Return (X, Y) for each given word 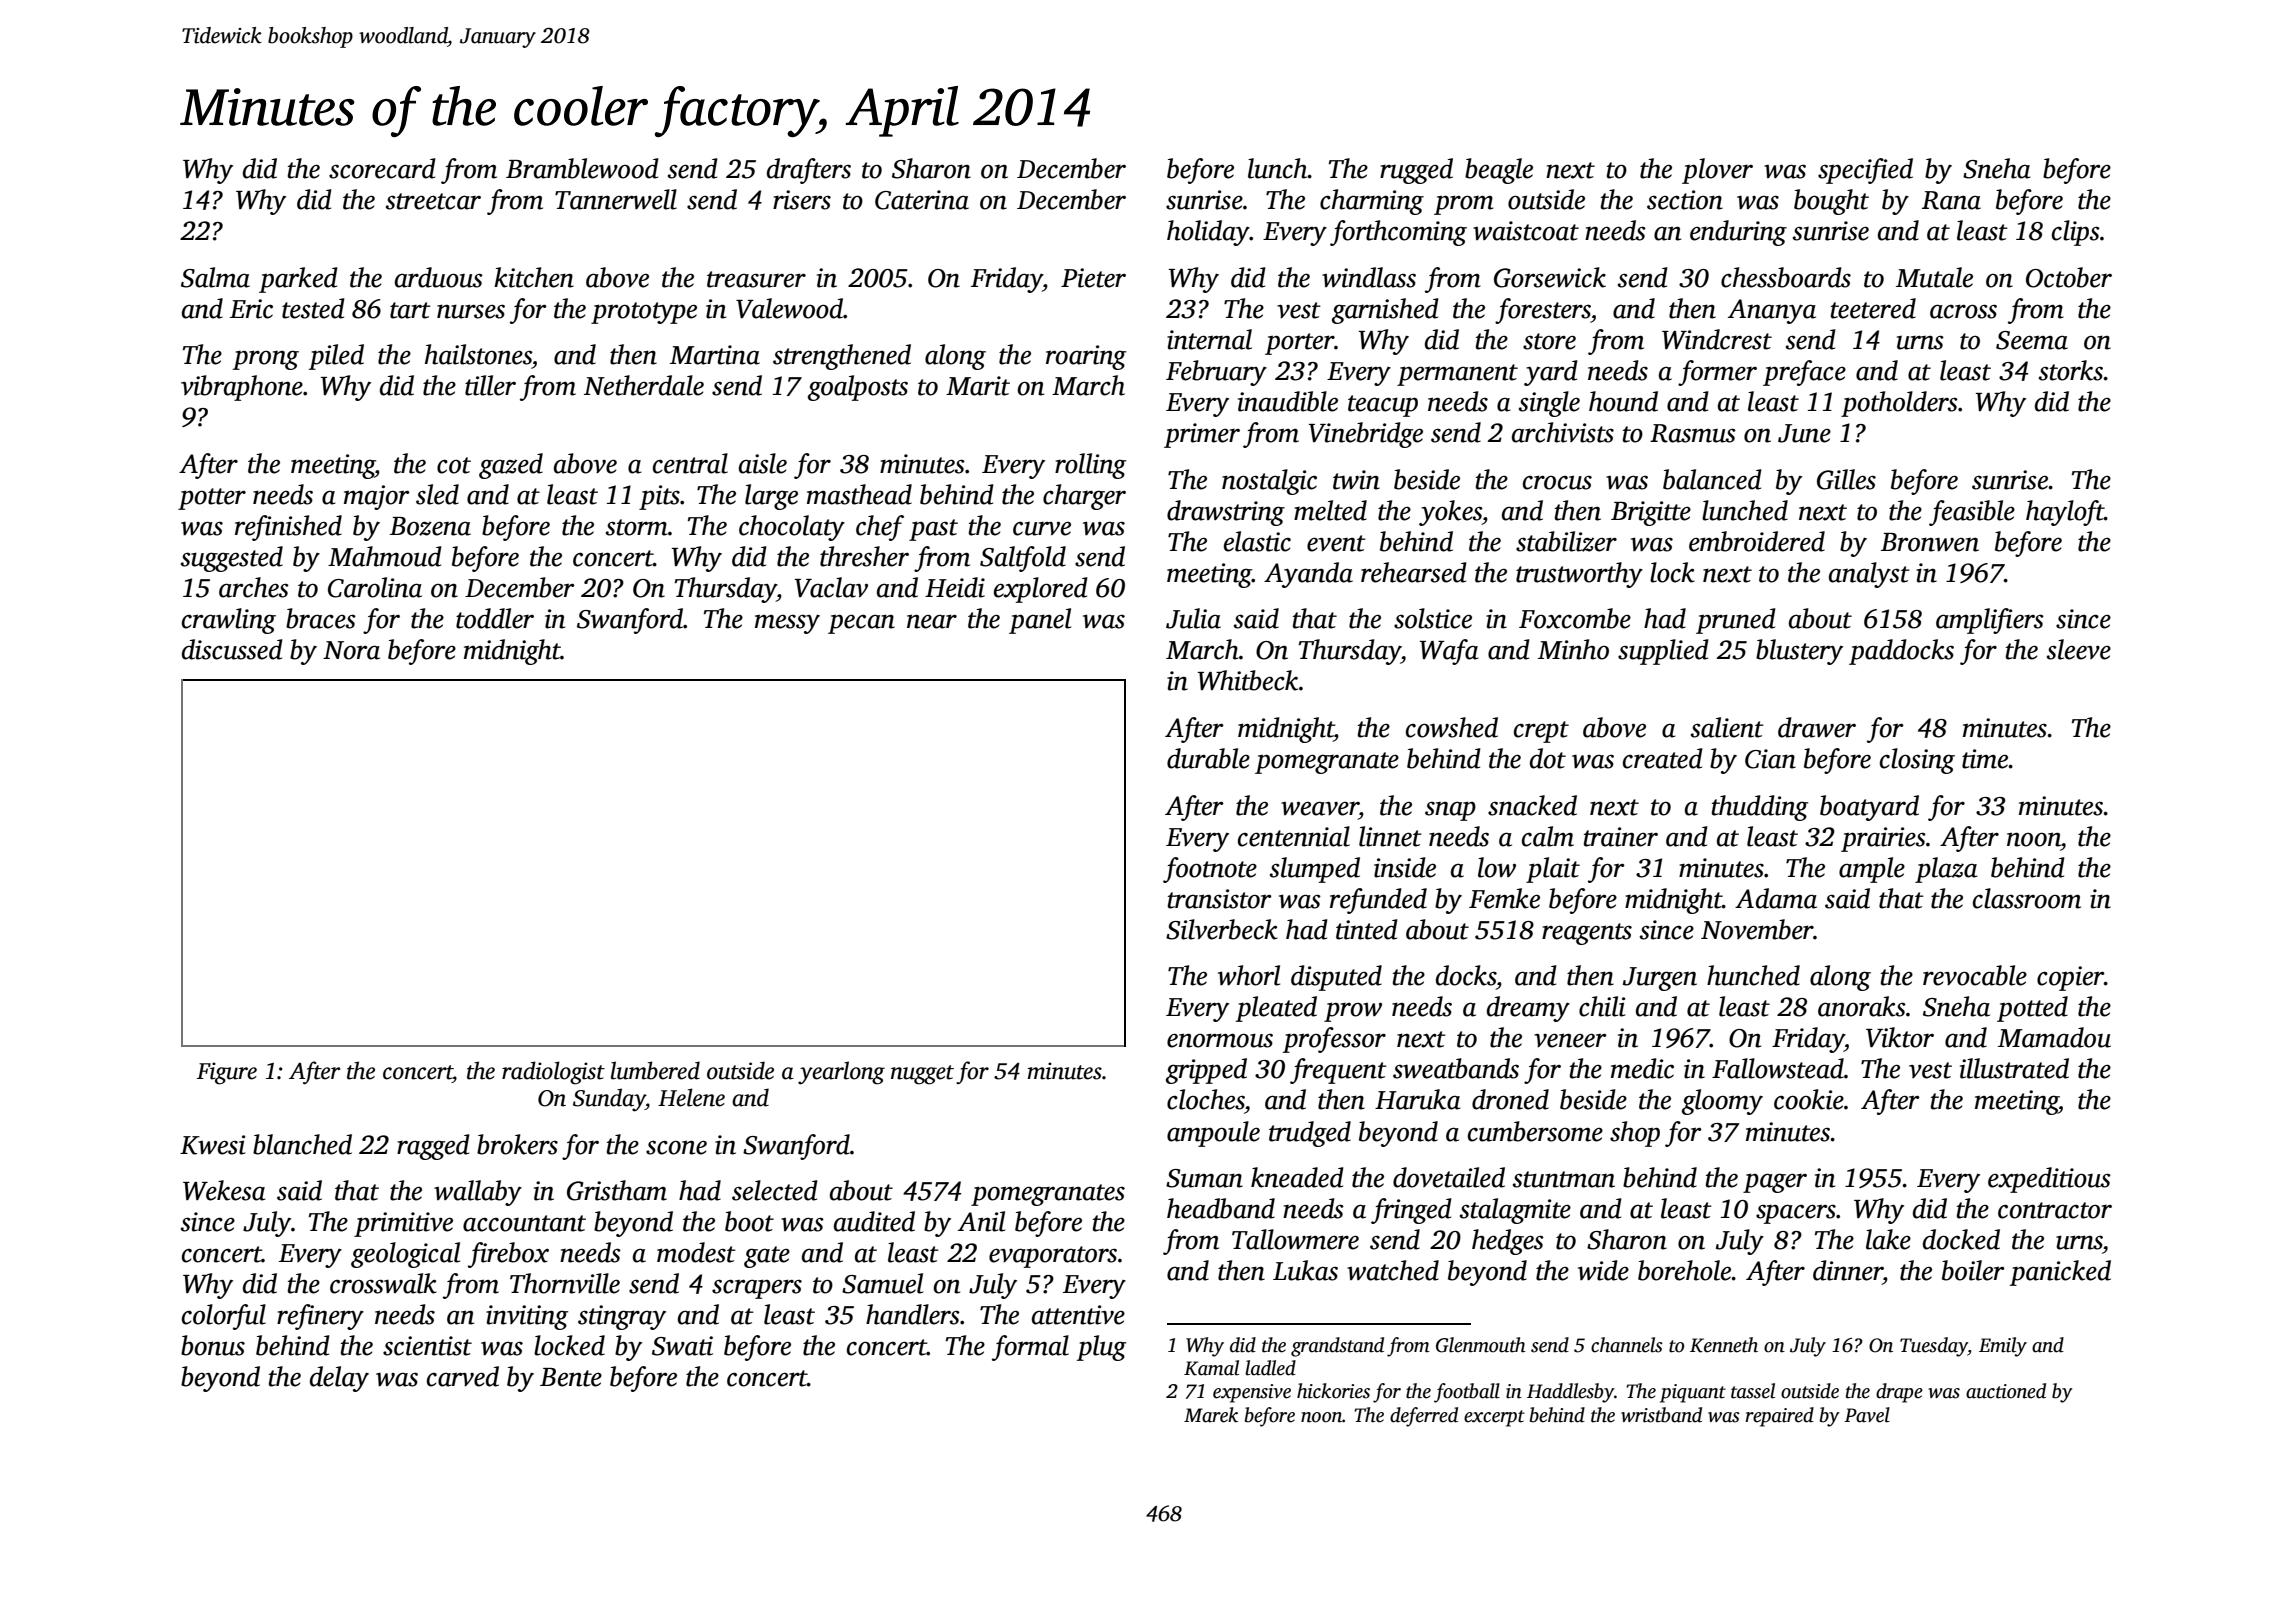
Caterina (922, 200)
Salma (215, 277)
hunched (1753, 975)
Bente (571, 1377)
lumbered (655, 1070)
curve (1042, 528)
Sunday (609, 1100)
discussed (232, 649)
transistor (1220, 899)
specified (1865, 171)
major (377, 497)
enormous (1220, 1040)
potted (2032, 1009)
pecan (861, 624)
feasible (1972, 513)
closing (1917, 761)
